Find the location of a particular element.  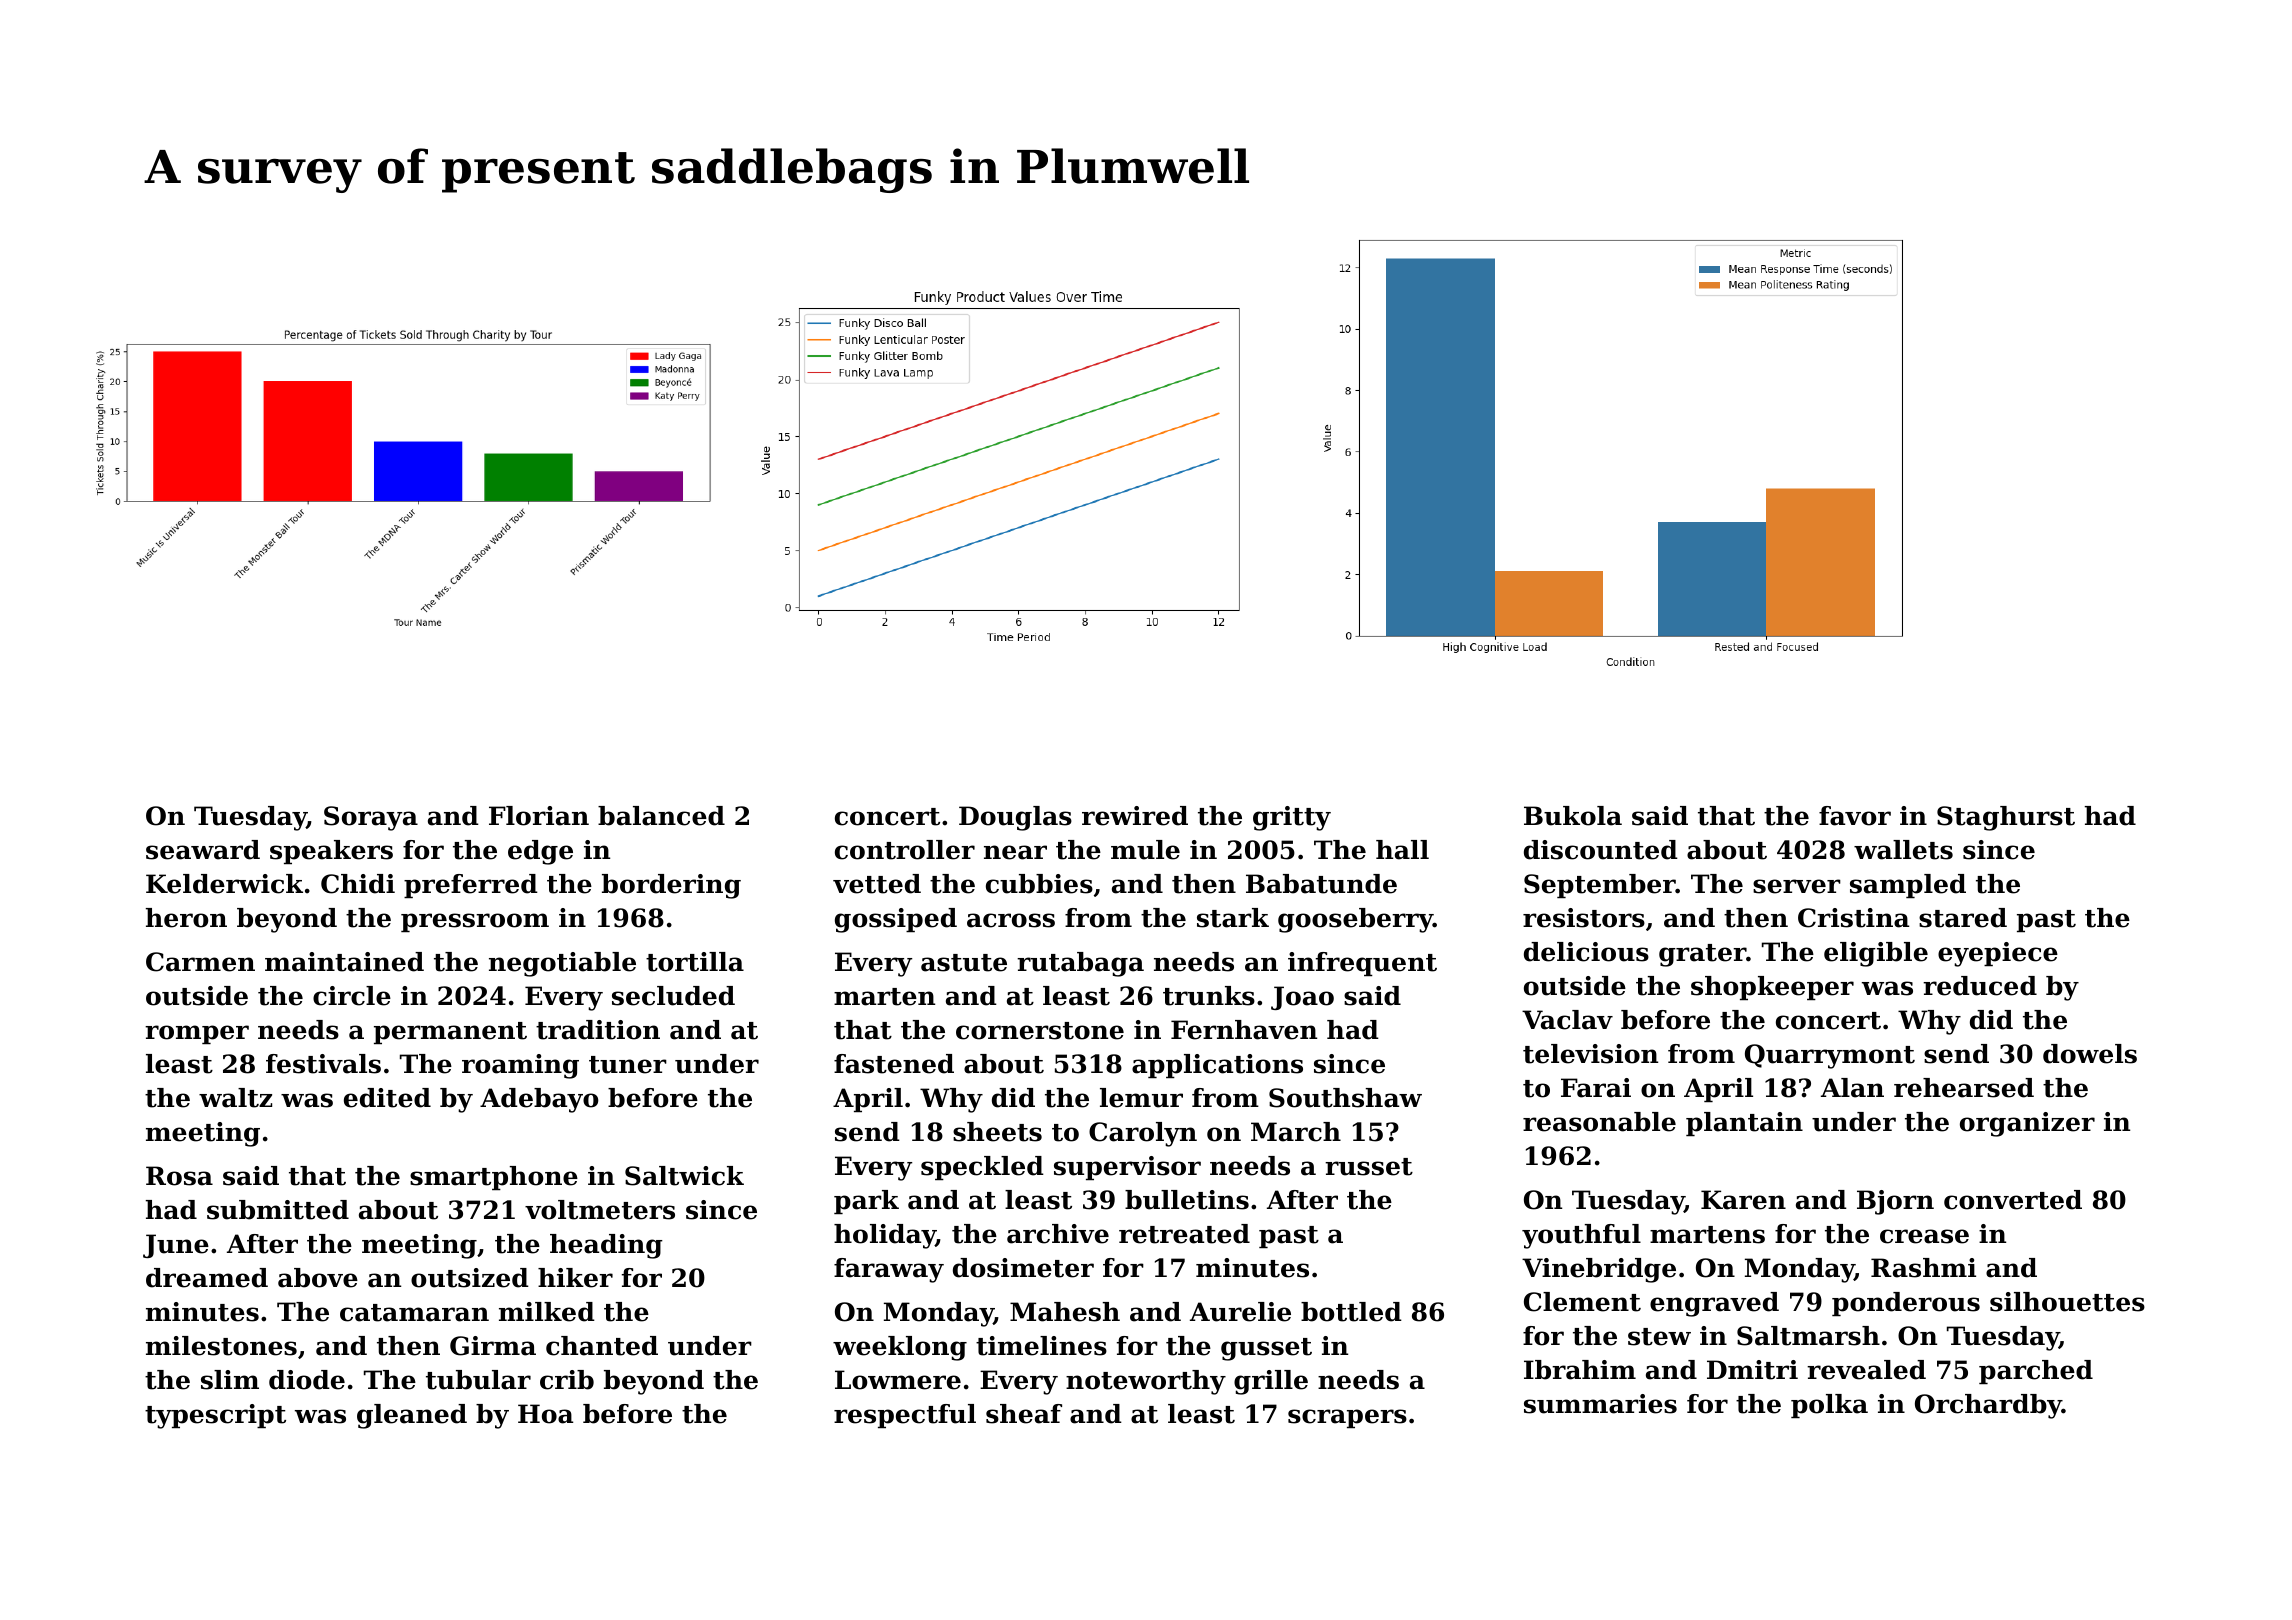

tortilla is located at coordinates (695, 962).
